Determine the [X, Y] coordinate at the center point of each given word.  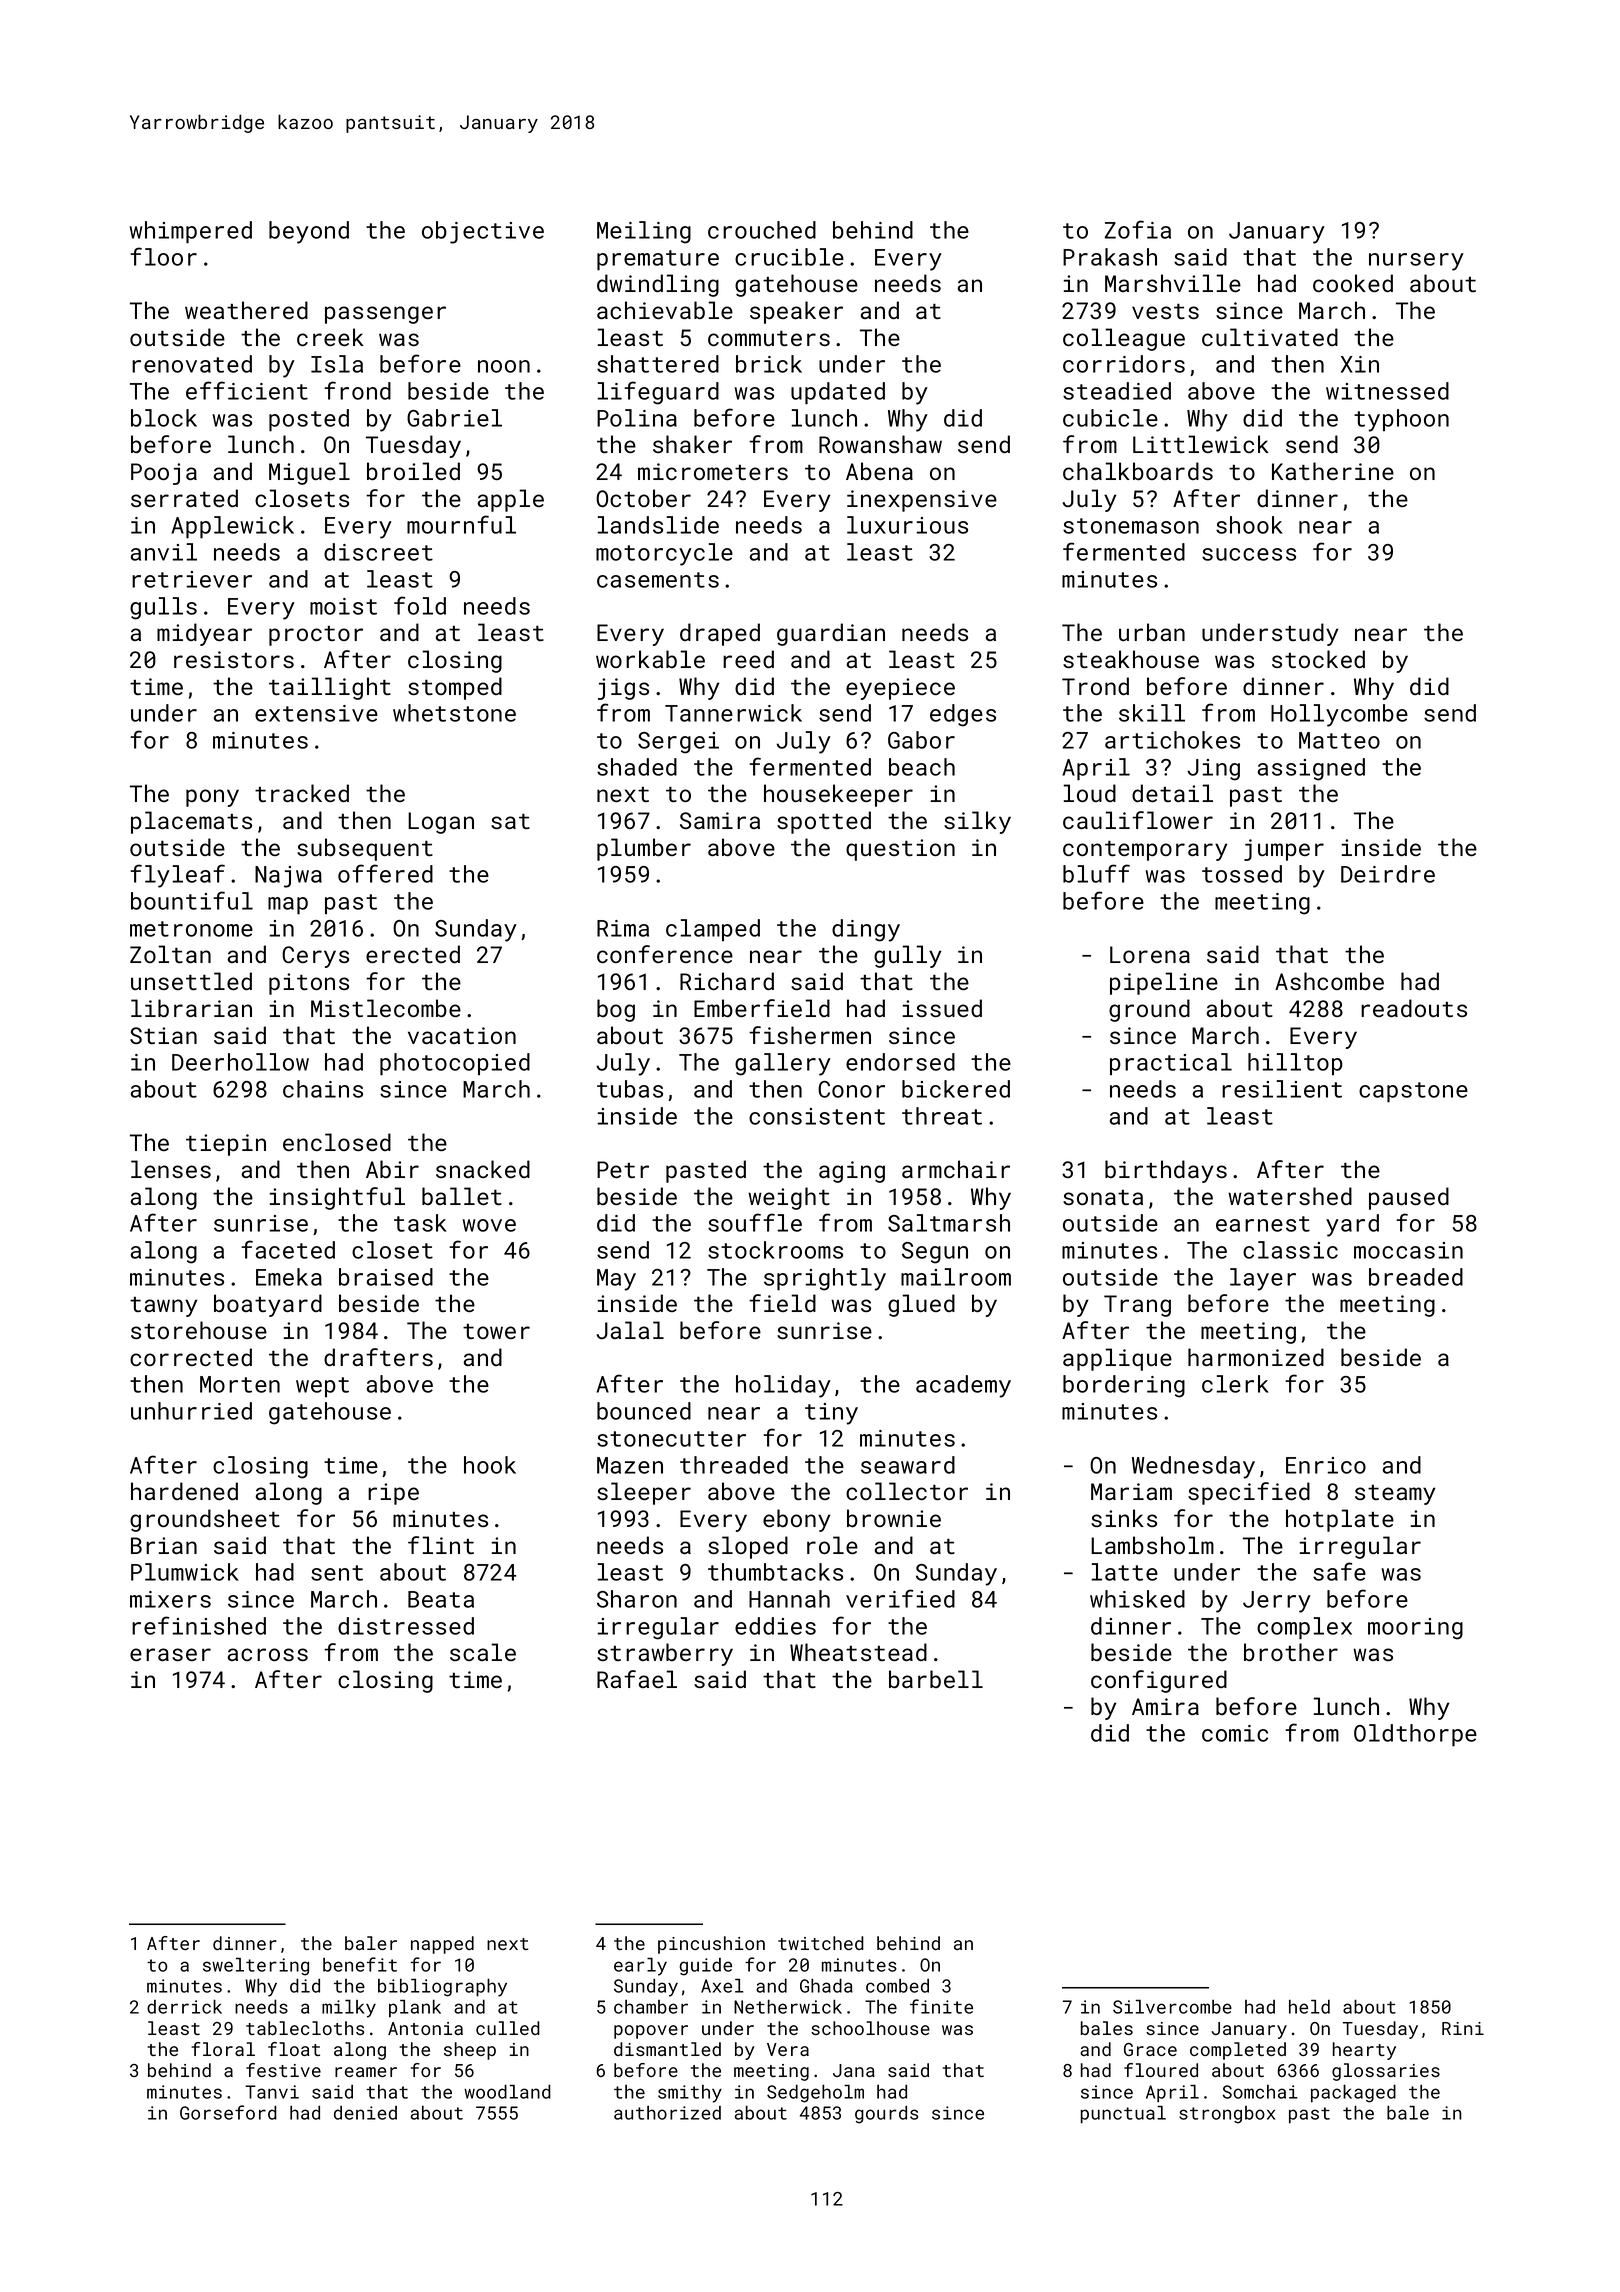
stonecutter [671, 1439]
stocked [1318, 659]
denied [365, 2113]
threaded [734, 1465]
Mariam [1131, 1491]
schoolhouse [870, 2028]
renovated [192, 364]
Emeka [289, 1277]
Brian [164, 1545]
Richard [727, 981]
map [288, 906]
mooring [1415, 1629]
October [643, 498]
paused [1409, 1198]
